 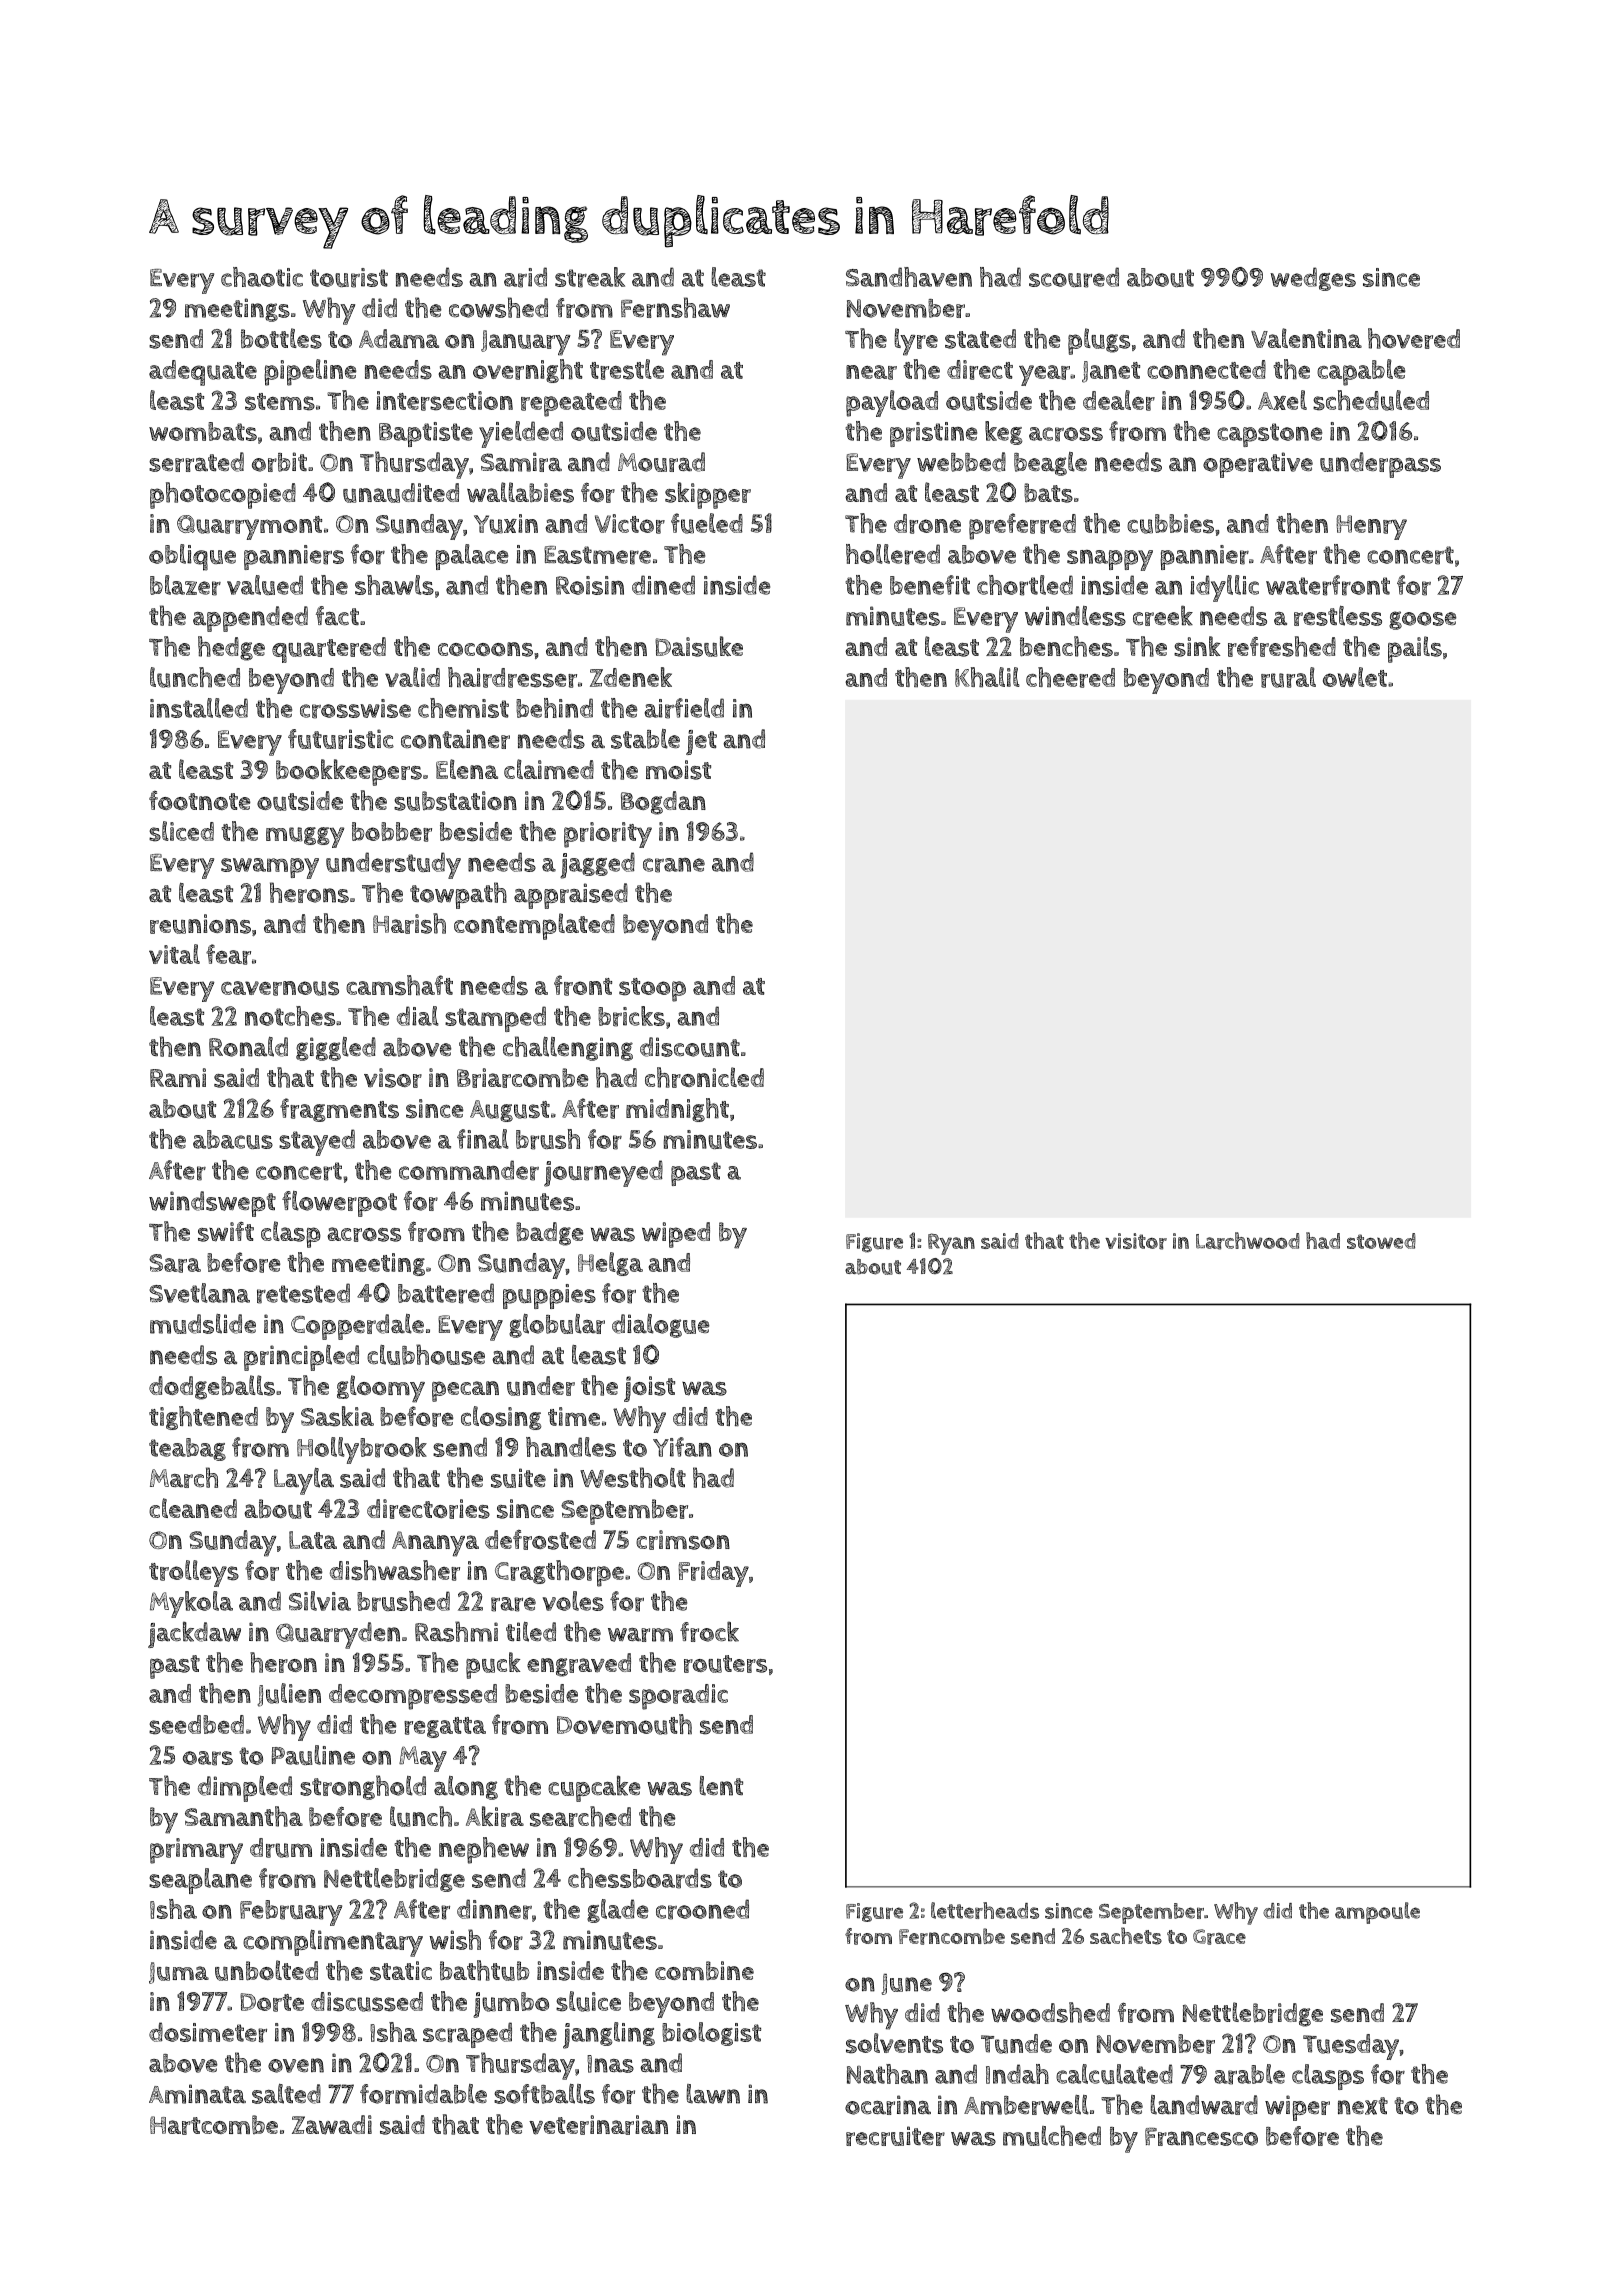 What do you see at coordinates (401, 1971) in the screenshot?
I see `static` at bounding box center [401, 1971].
